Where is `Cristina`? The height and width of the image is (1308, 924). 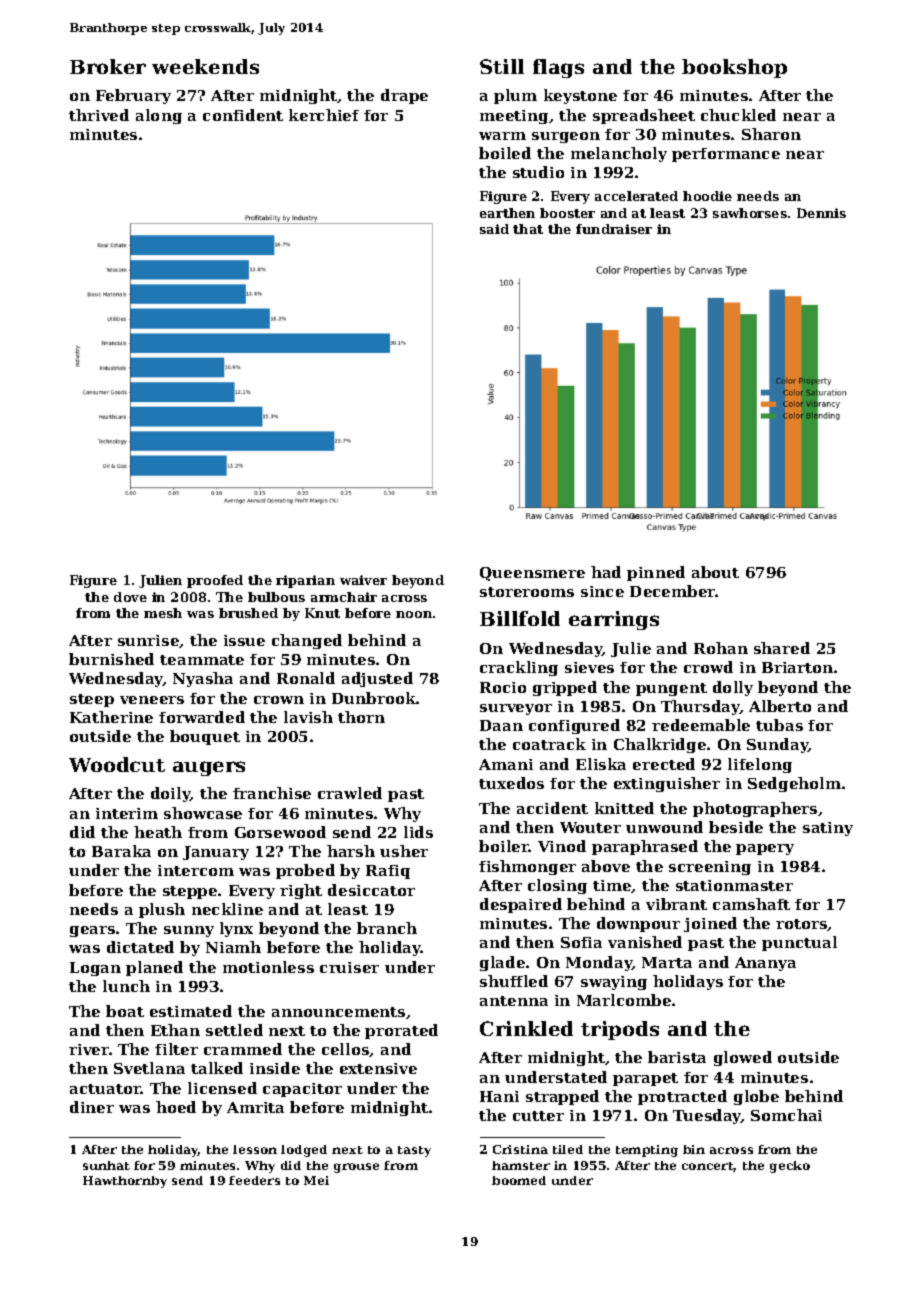
Cristina is located at coordinates (520, 1149).
